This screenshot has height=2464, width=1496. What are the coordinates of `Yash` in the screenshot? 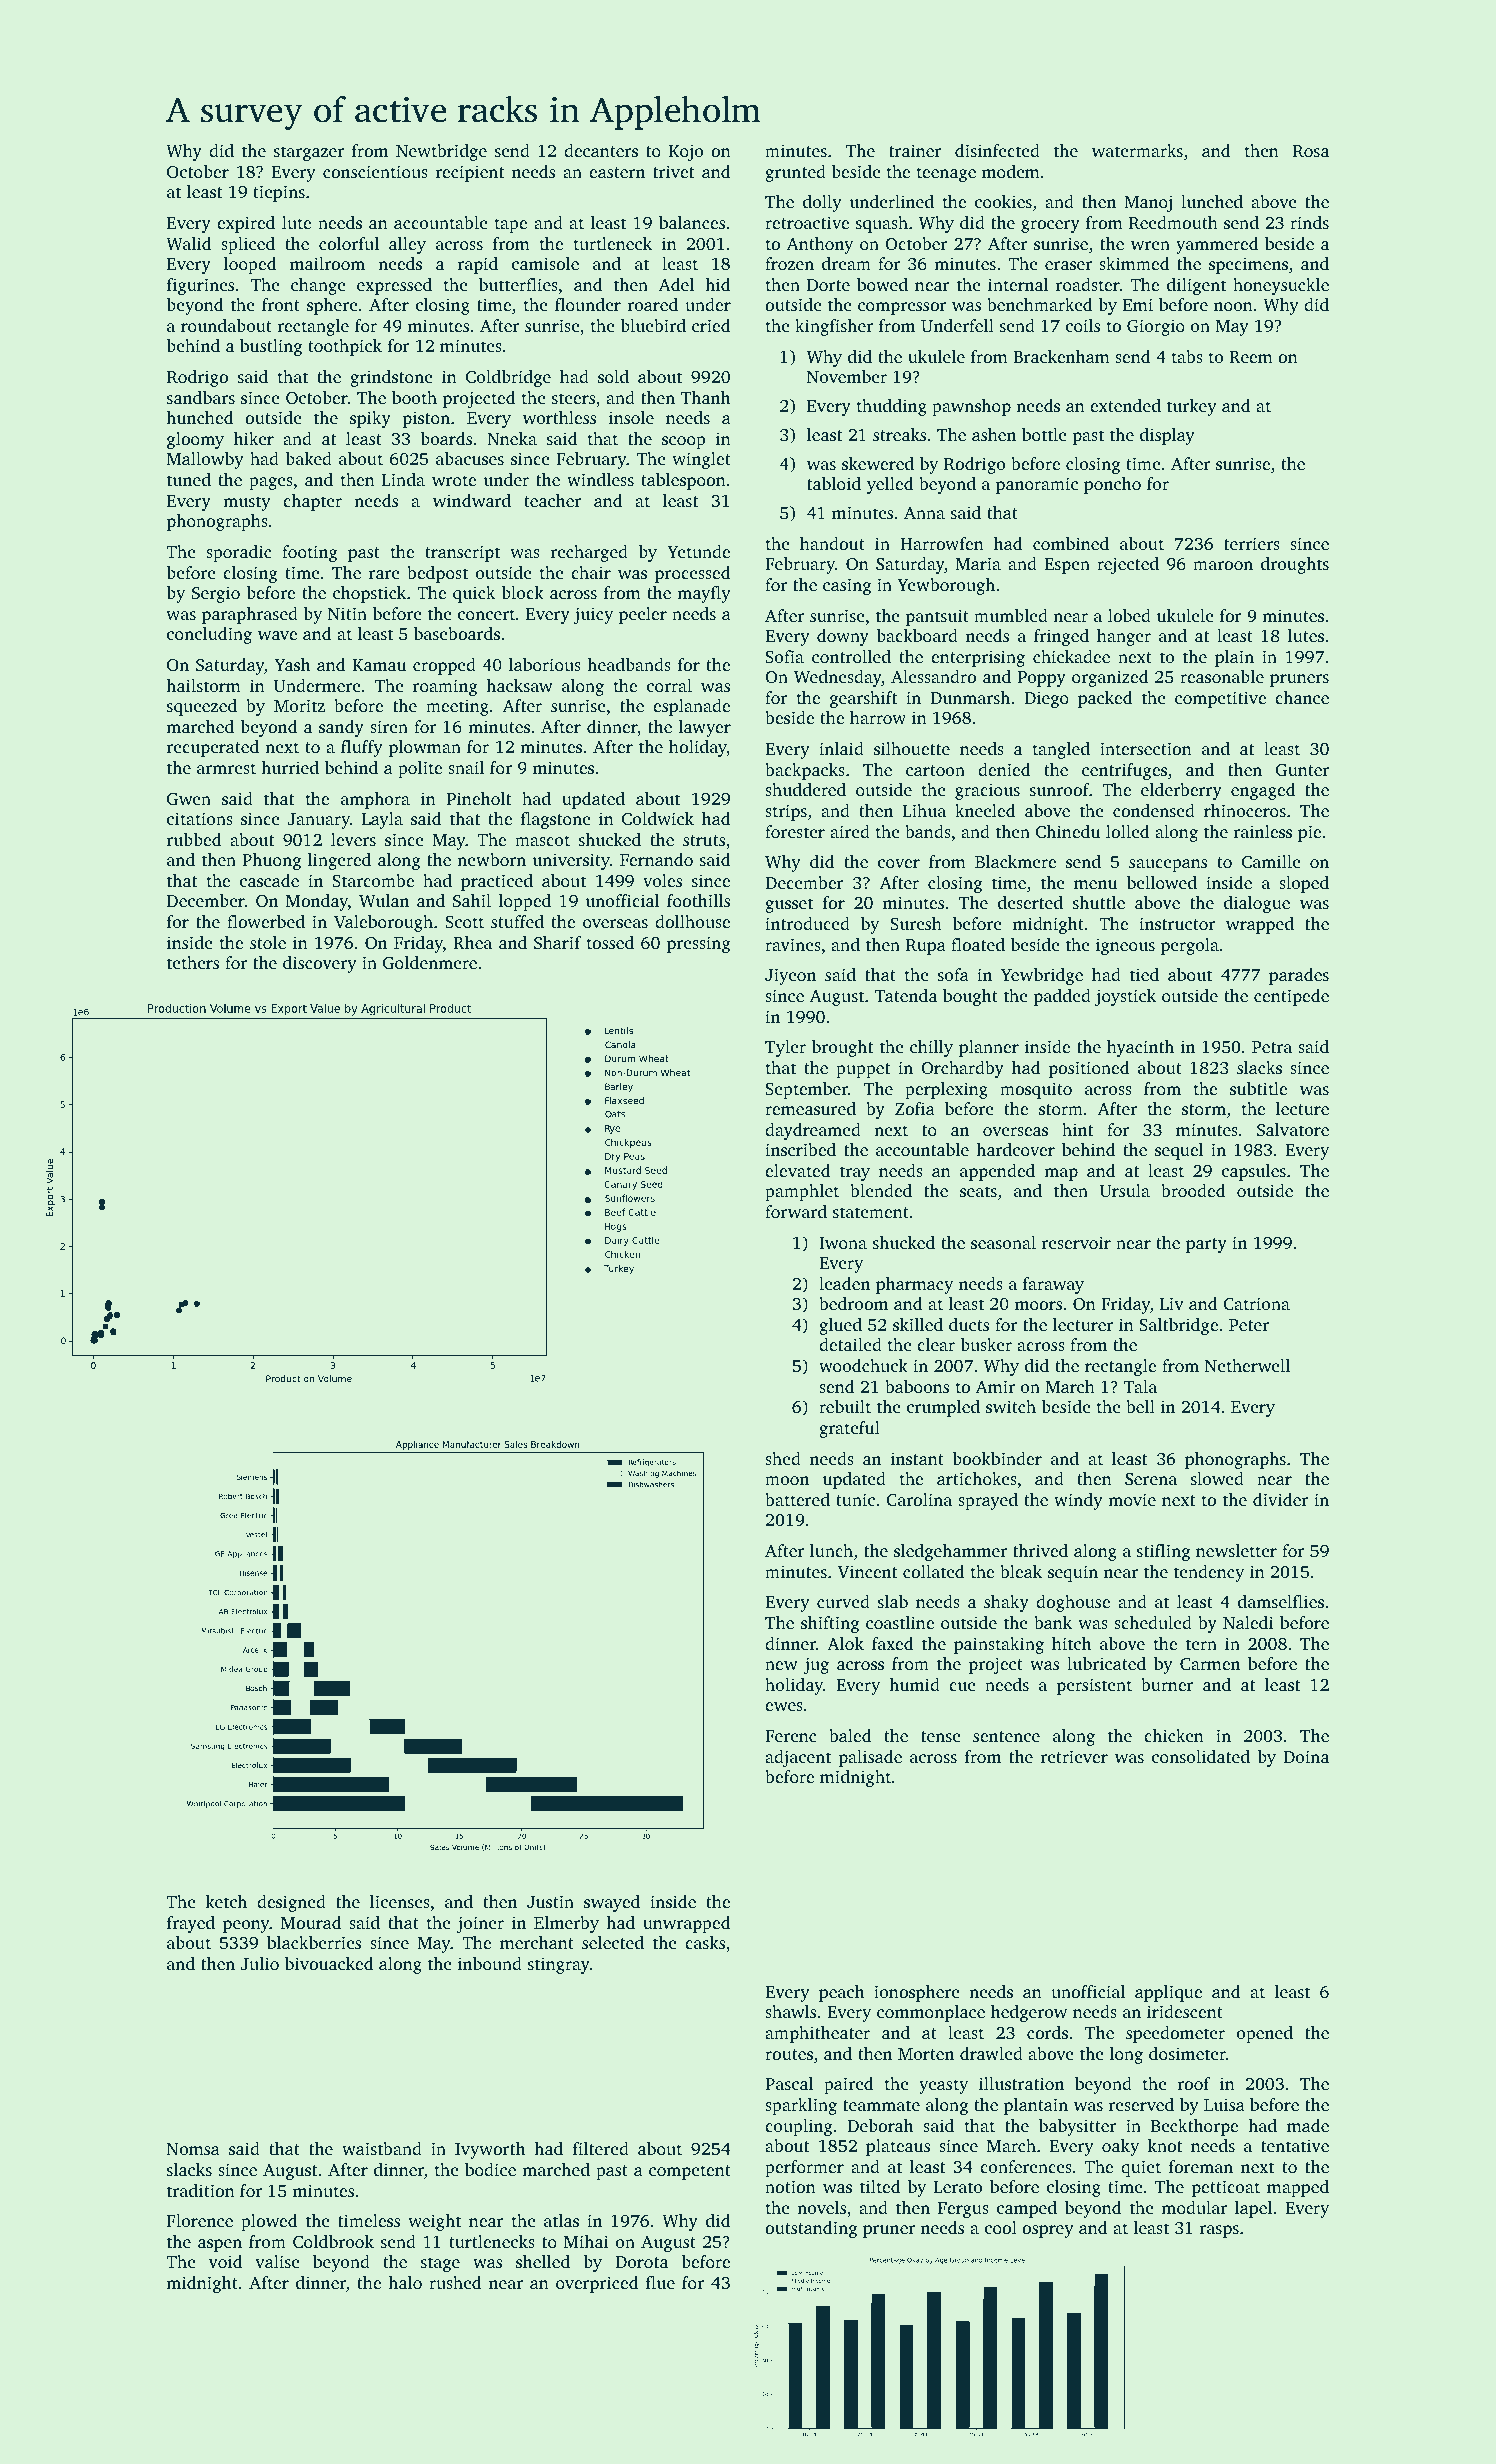 It's located at (292, 664).
